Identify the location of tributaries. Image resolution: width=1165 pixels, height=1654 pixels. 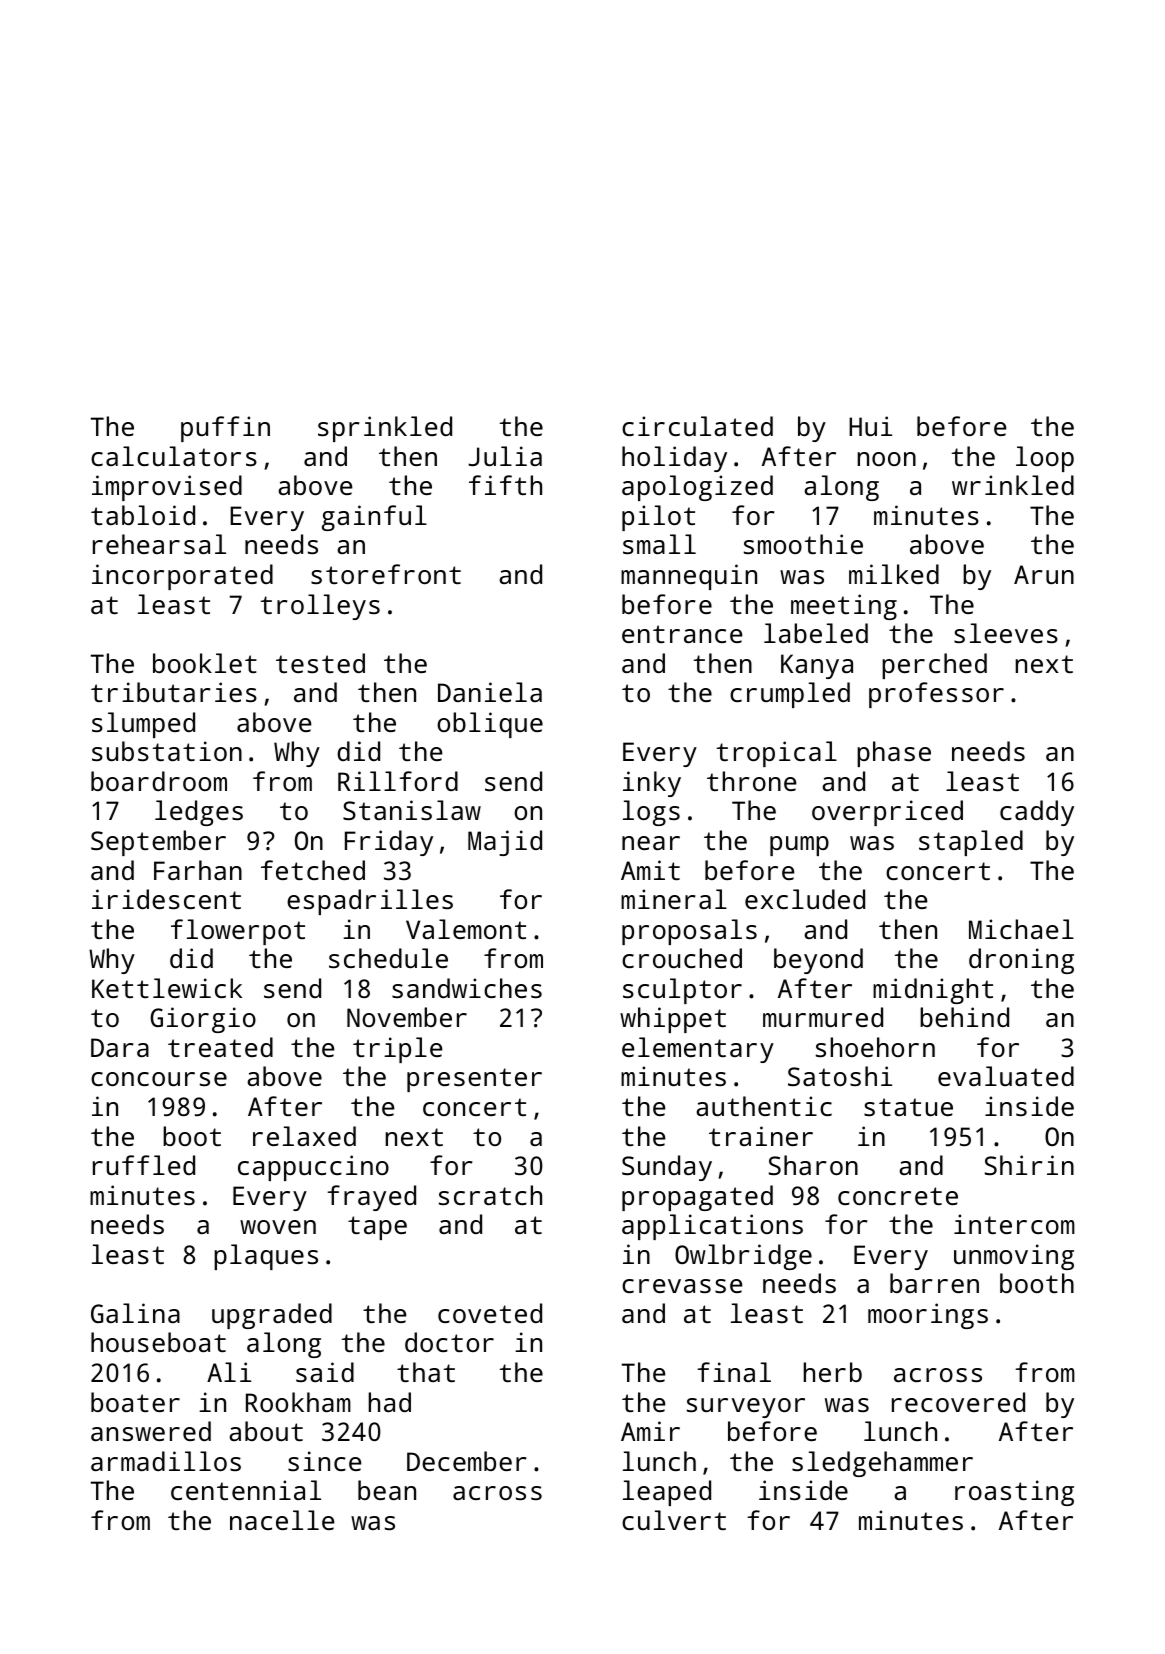
(174, 692).
